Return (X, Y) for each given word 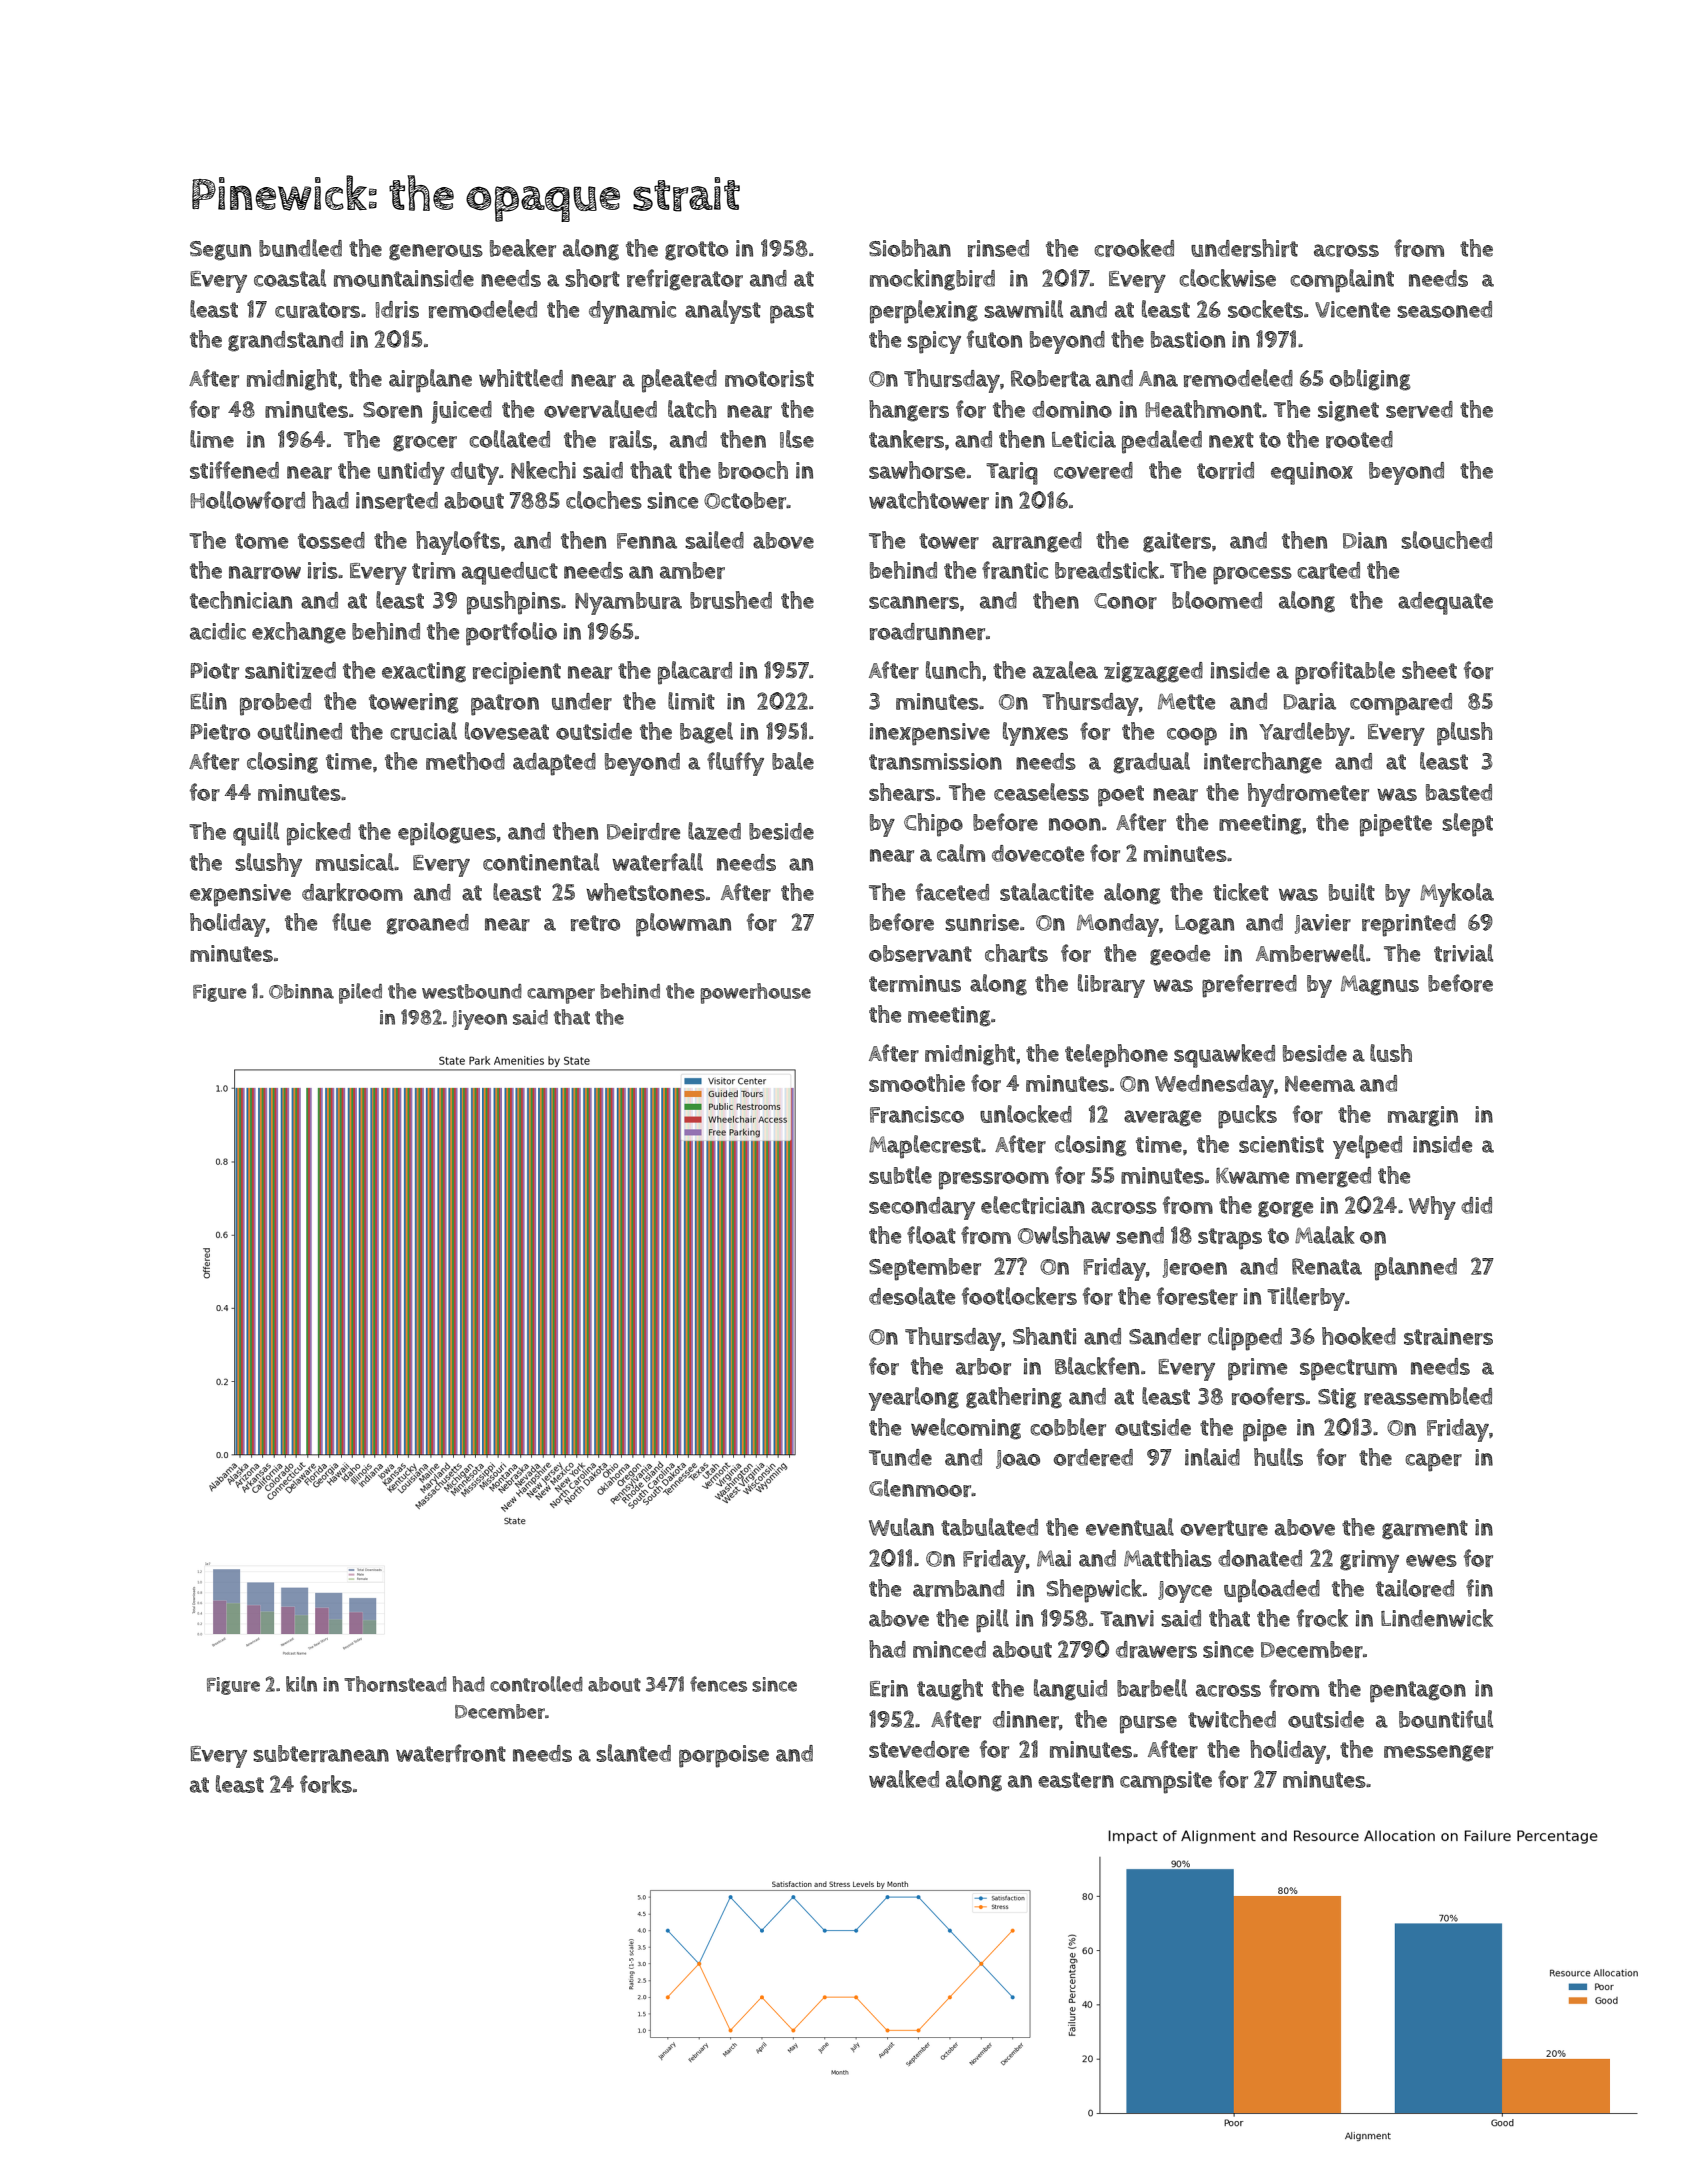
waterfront (451, 1753)
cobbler (1068, 1427)
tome (261, 541)
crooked (1134, 248)
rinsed (998, 248)
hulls (1278, 1457)
